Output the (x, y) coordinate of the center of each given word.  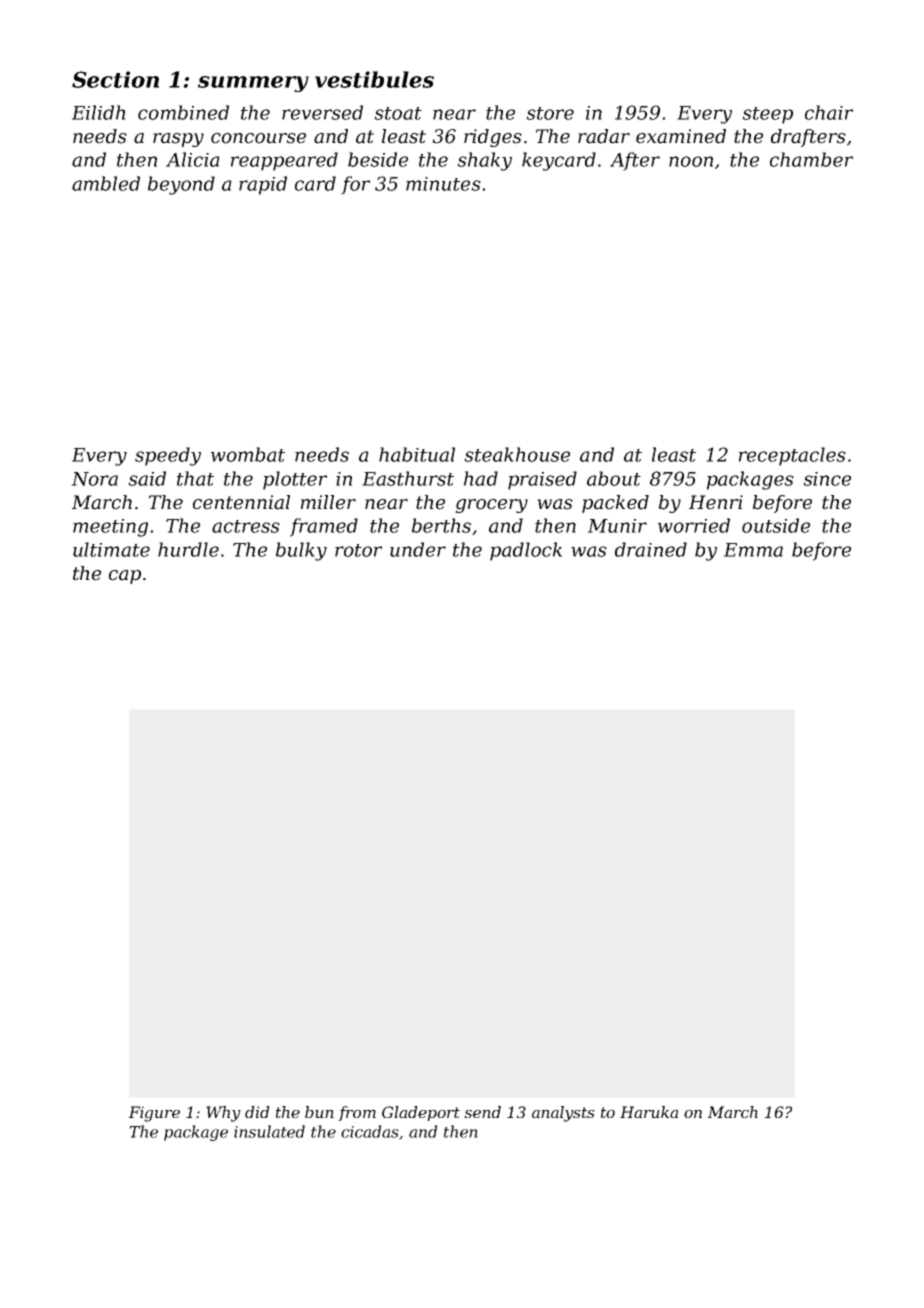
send (482, 1112)
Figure (154, 1114)
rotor (358, 550)
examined (681, 136)
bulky (301, 551)
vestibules (374, 79)
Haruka (649, 1112)
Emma (753, 550)
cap (125, 577)
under (418, 549)
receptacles (792, 456)
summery (253, 84)
